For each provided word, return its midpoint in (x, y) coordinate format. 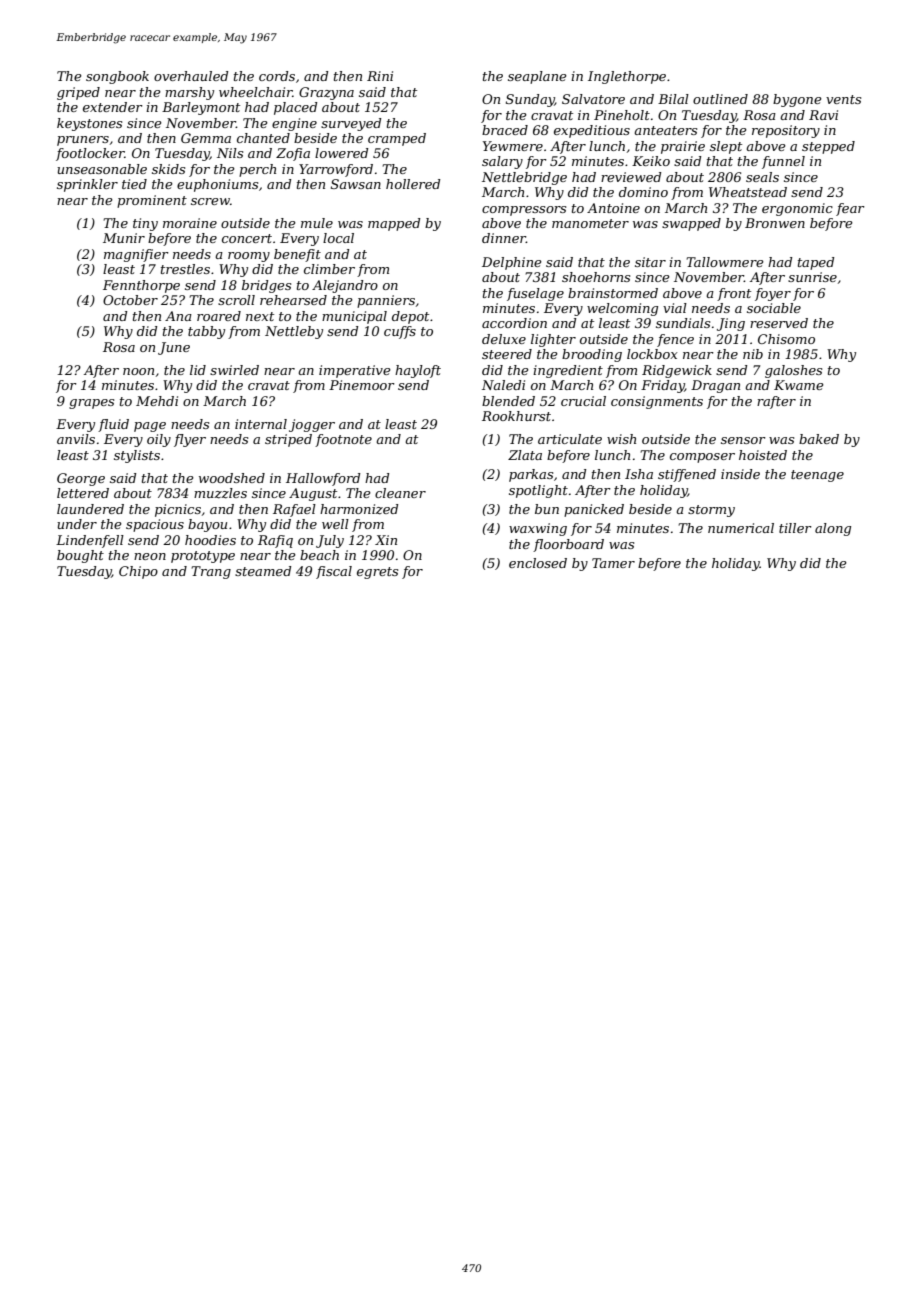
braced (505, 130)
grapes (91, 404)
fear (850, 209)
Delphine (512, 263)
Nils (230, 153)
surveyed (351, 124)
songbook (117, 77)
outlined (720, 99)
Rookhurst (516, 416)
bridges (266, 286)
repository (786, 131)
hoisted (763, 455)
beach (319, 555)
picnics (178, 510)
